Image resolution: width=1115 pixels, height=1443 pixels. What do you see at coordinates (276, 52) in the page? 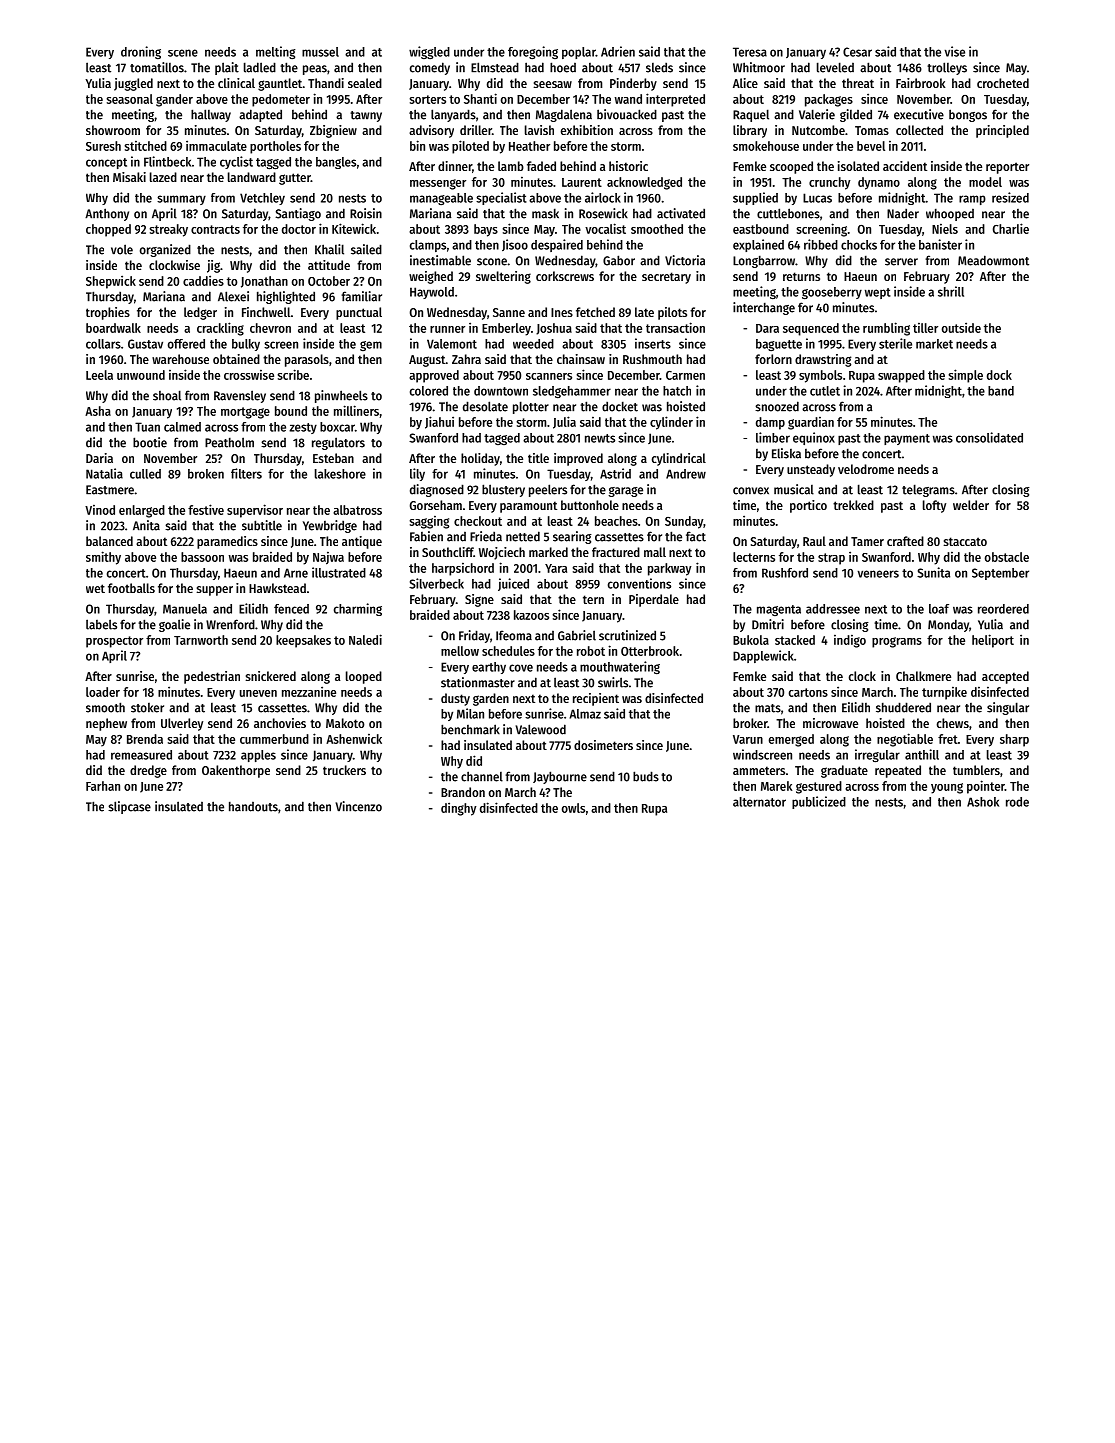
I see `melting` at bounding box center [276, 52].
